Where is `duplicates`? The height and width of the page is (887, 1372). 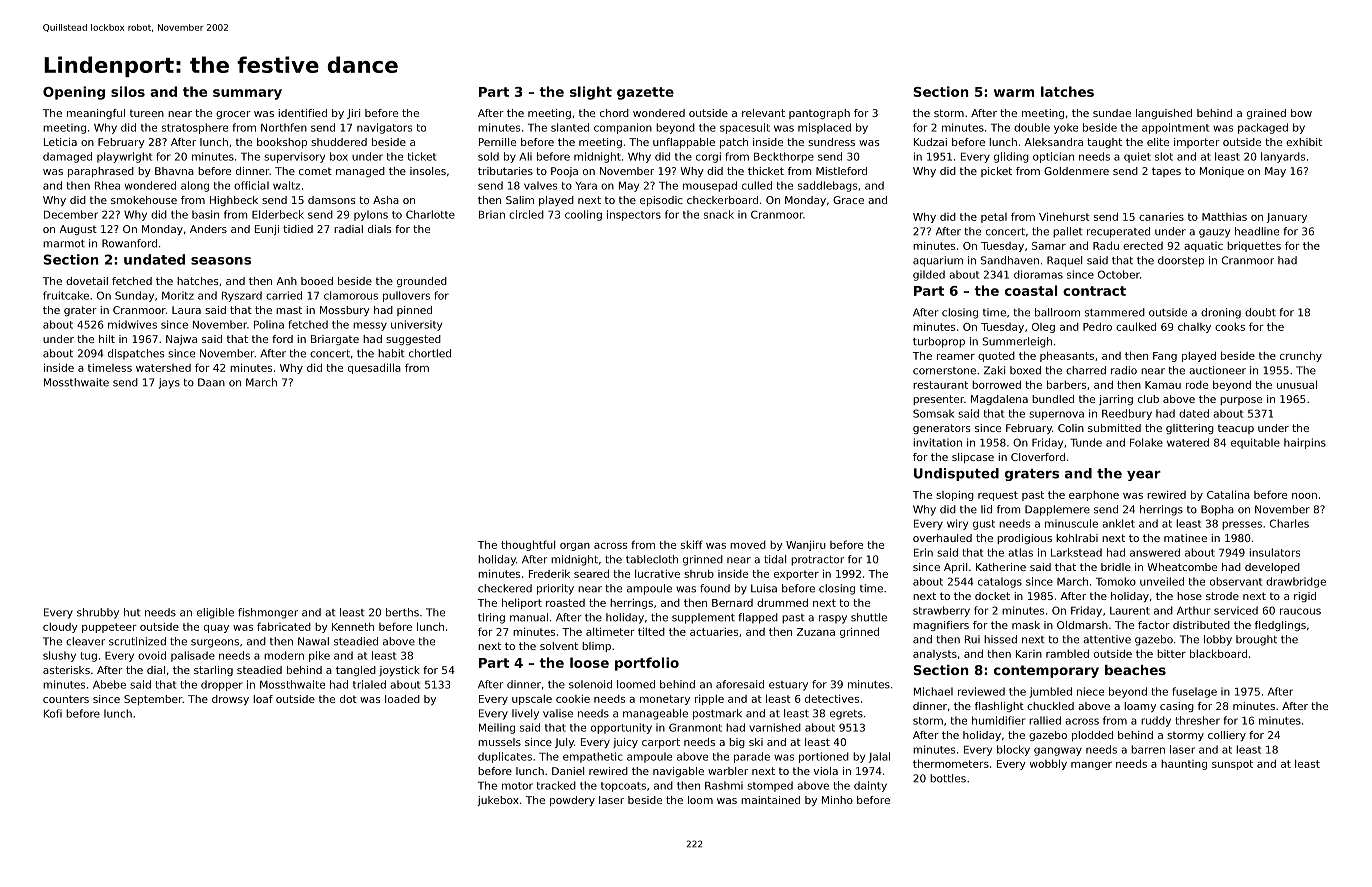
duplicates is located at coordinates (505, 757).
